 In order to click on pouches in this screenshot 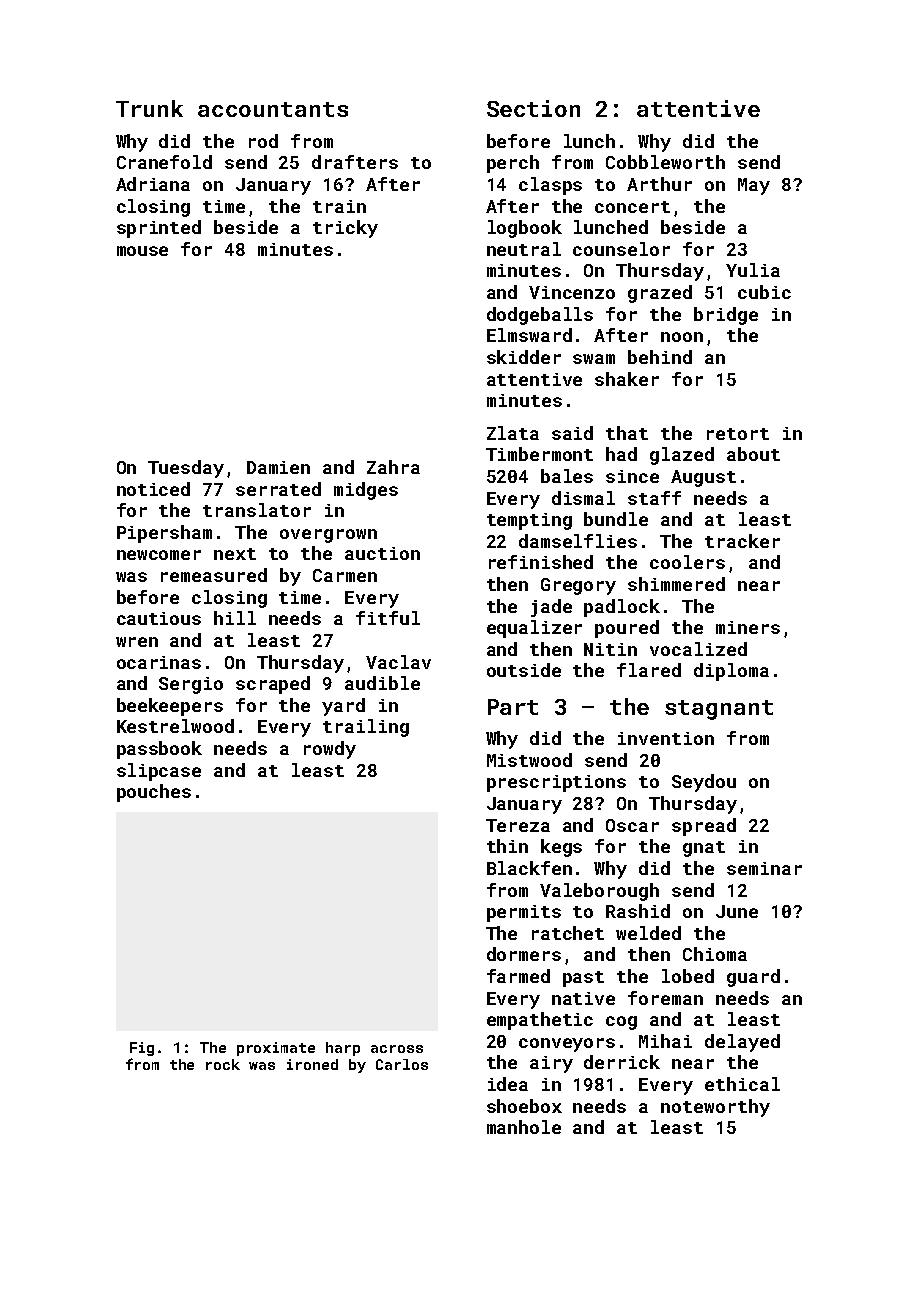, I will do `click(154, 793)`.
